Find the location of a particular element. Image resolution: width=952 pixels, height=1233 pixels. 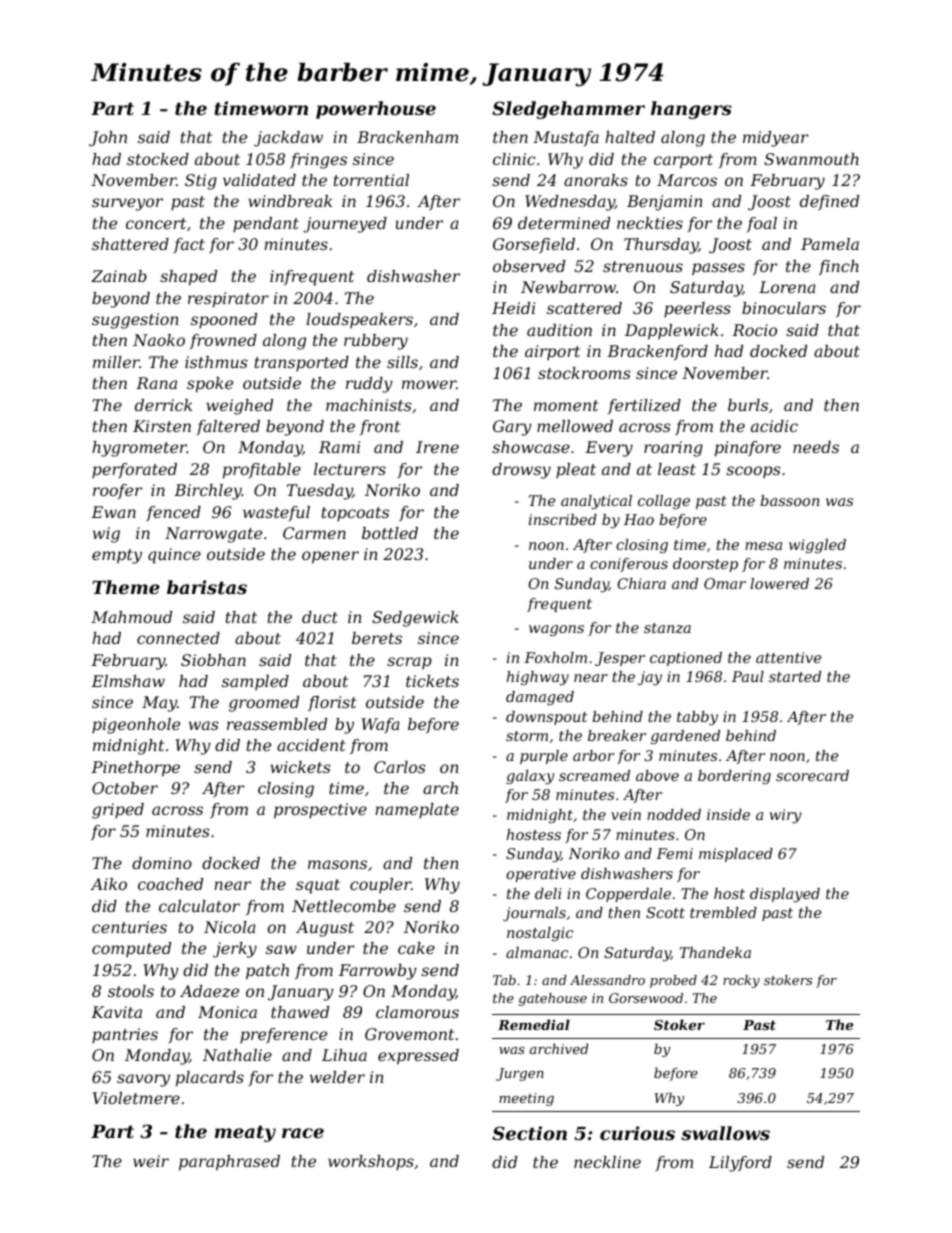

Sledgehammer is located at coordinates (568, 110).
